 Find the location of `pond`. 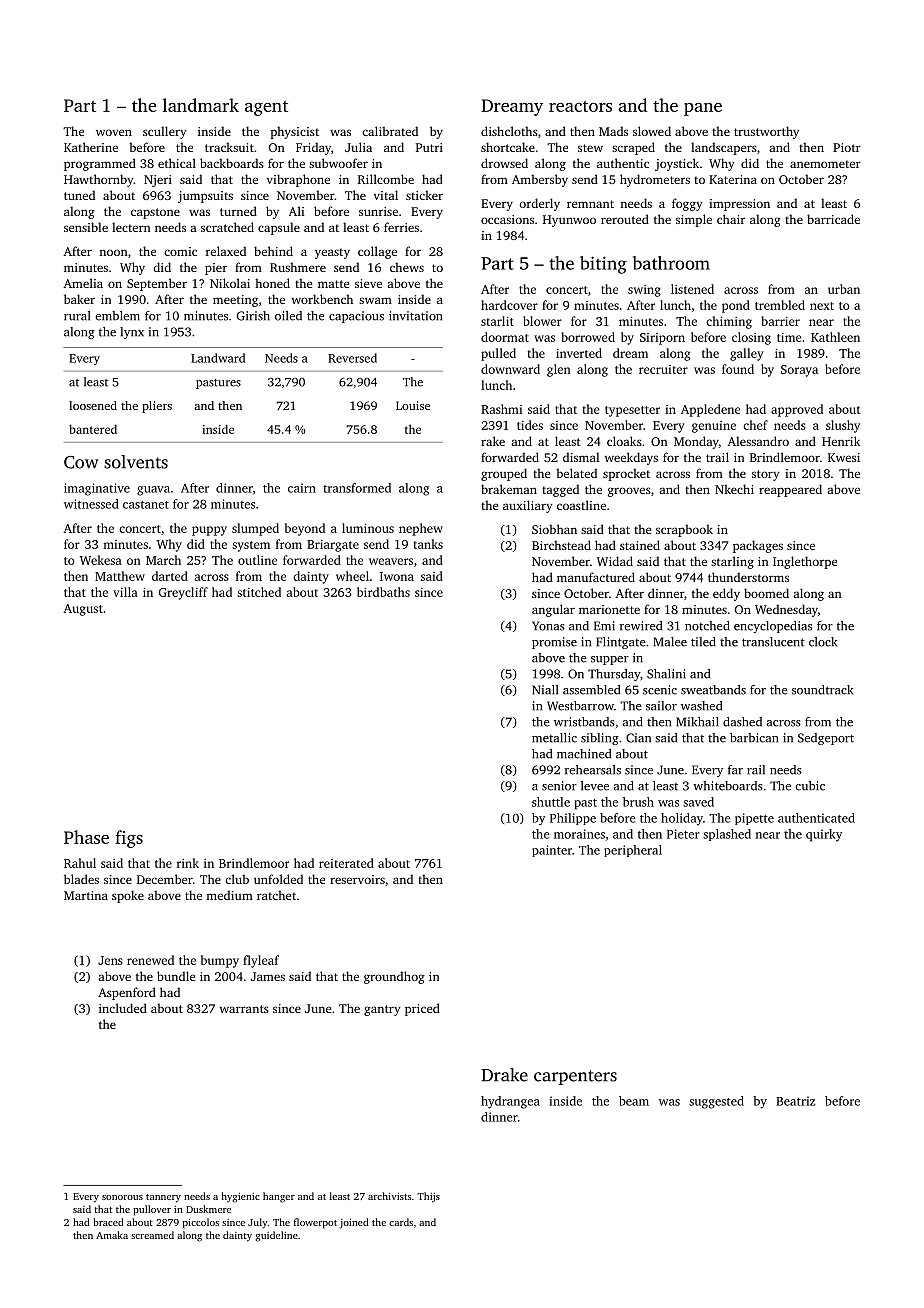

pond is located at coordinates (736, 306).
